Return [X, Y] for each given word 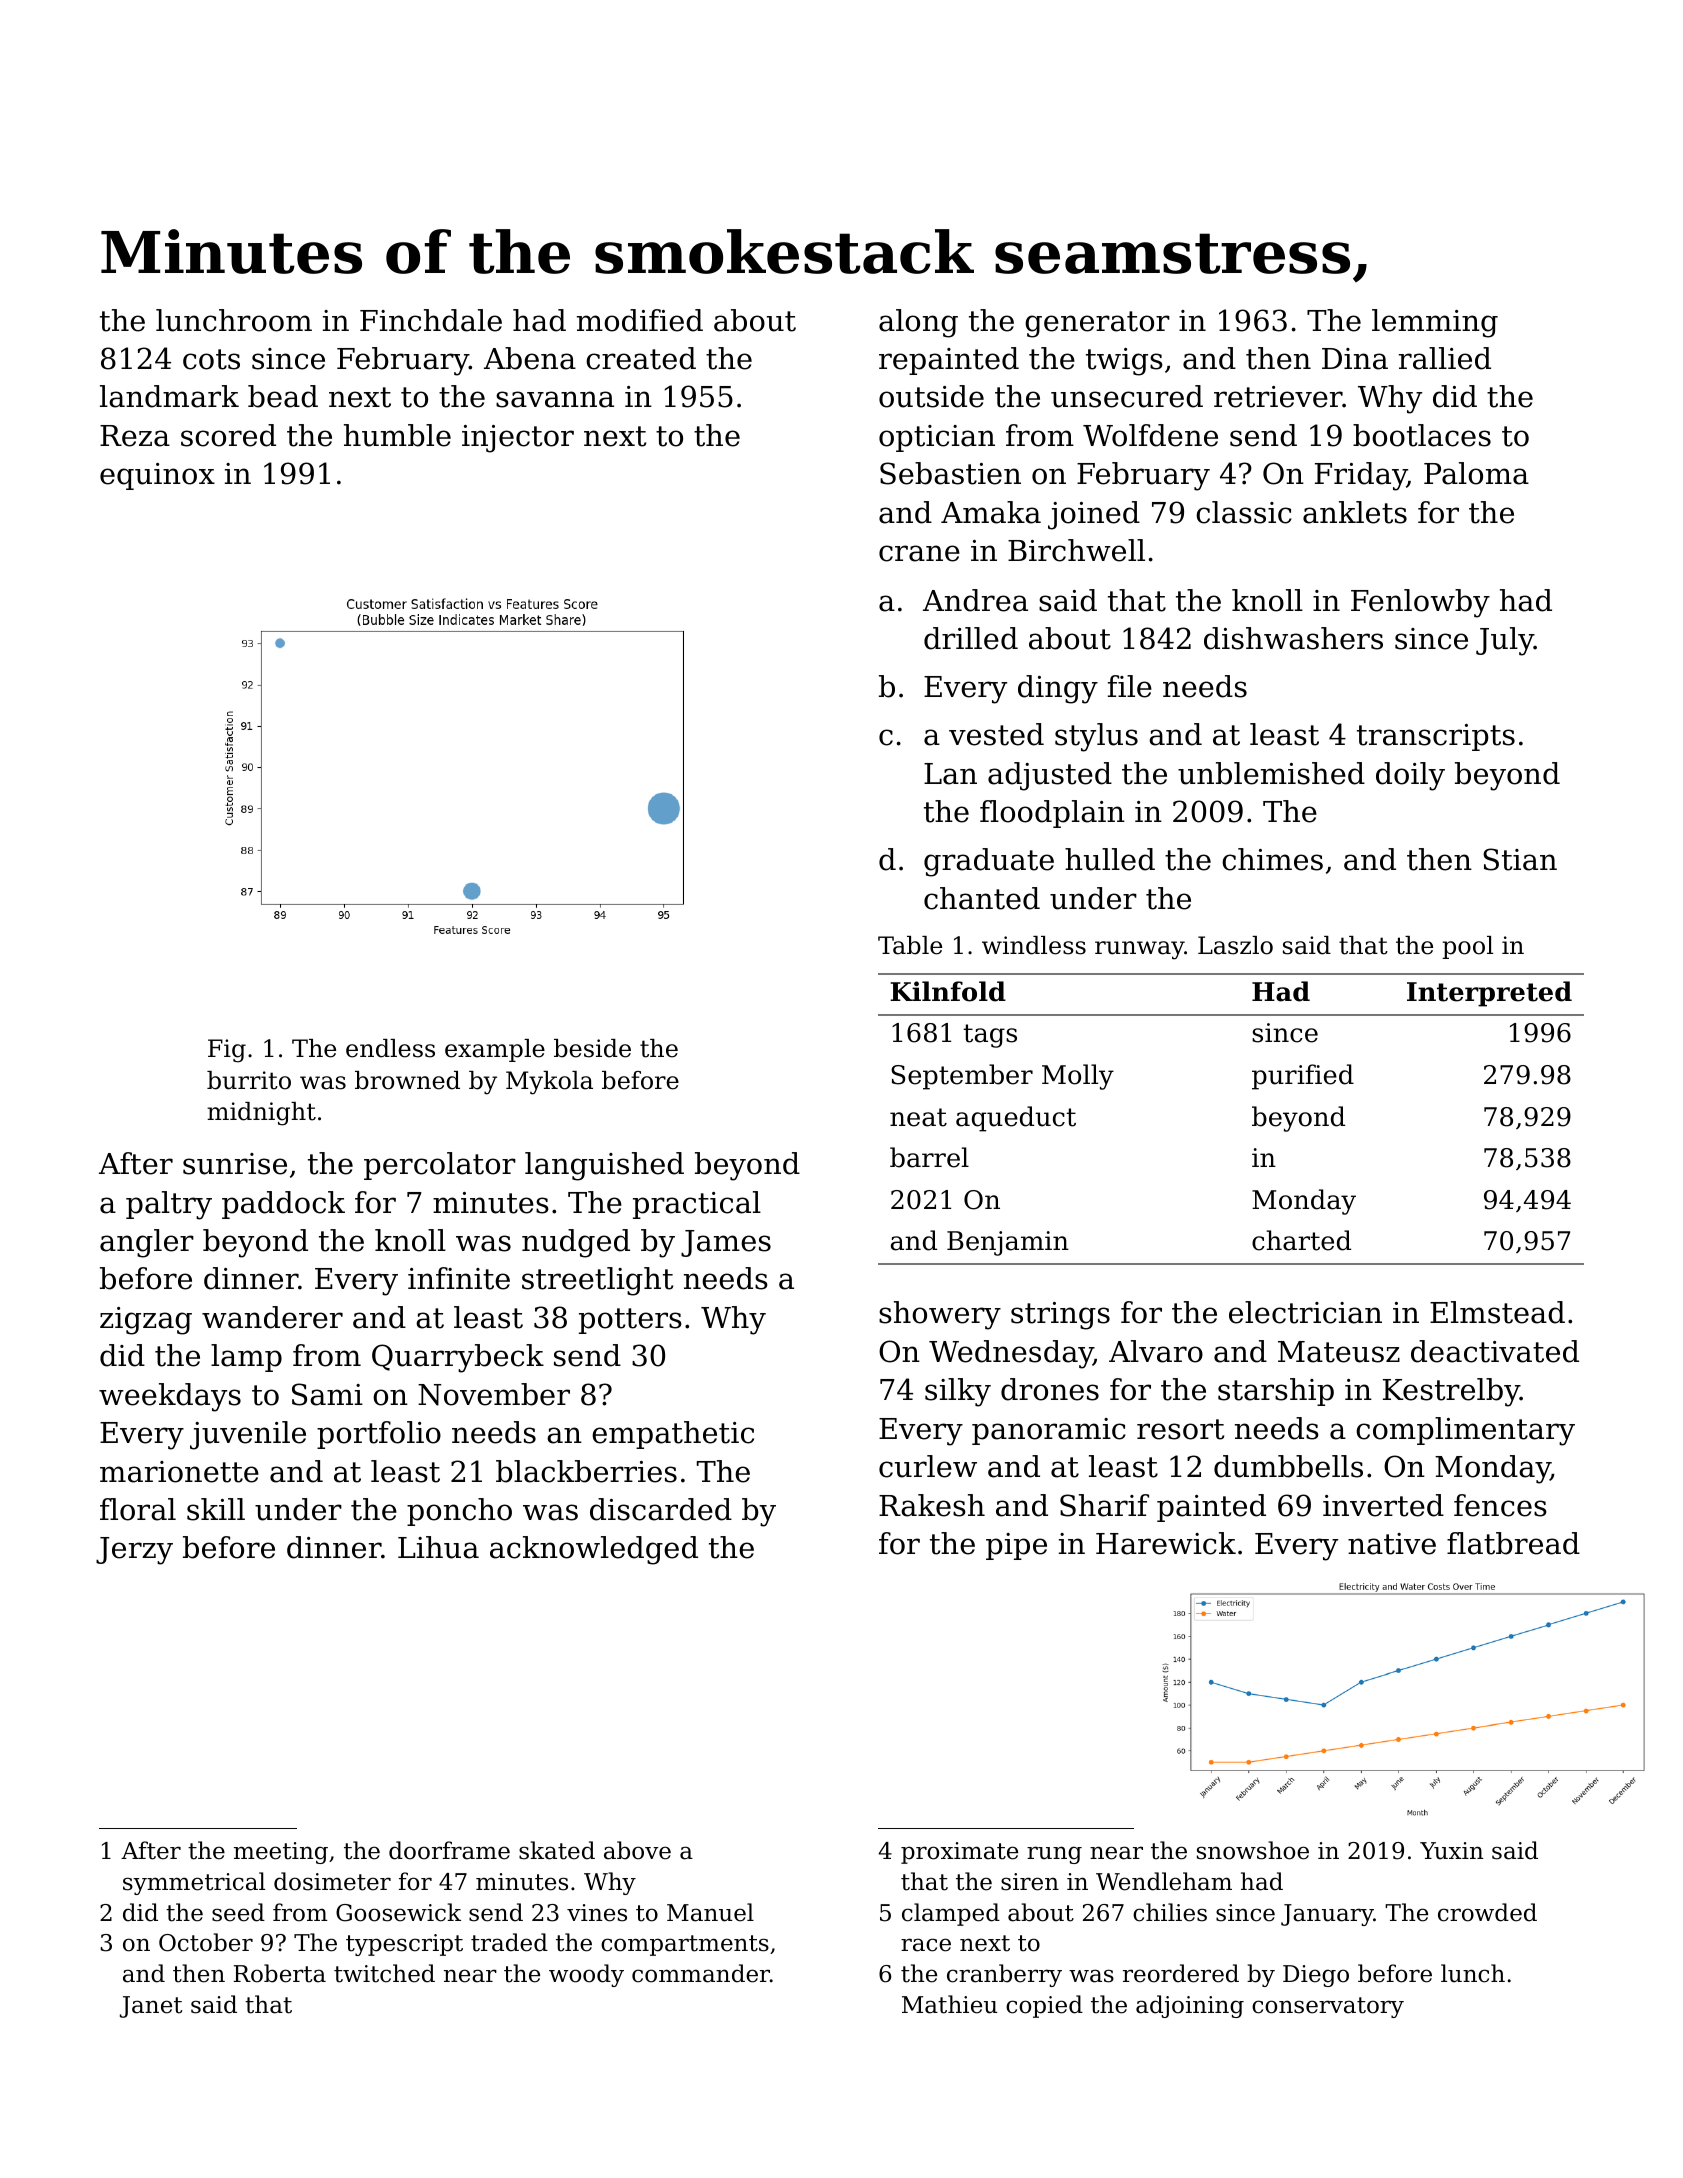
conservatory [1328, 2007]
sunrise [235, 1164]
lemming [1435, 323]
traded [509, 1942]
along [918, 323]
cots [211, 359]
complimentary [1465, 1431]
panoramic [1049, 1431]
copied [1044, 2006]
